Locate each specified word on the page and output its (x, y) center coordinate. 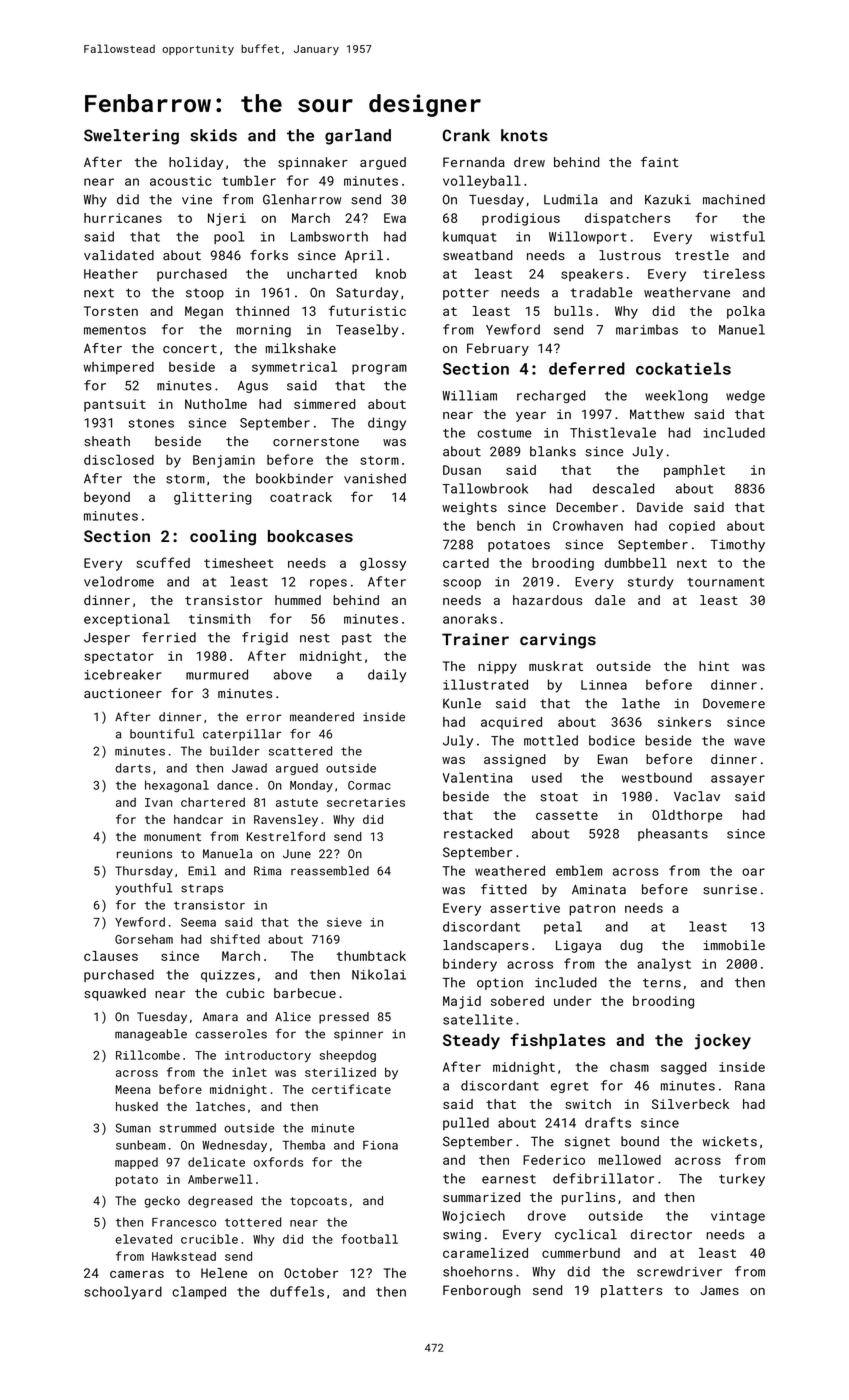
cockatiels (683, 368)
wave (749, 742)
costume (504, 433)
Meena (133, 1089)
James (719, 1290)
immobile (734, 945)
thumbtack (371, 956)
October (311, 1273)
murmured (217, 674)
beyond (107, 498)
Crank (466, 135)
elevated (143, 1239)
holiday (196, 163)
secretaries (366, 802)
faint (659, 162)
